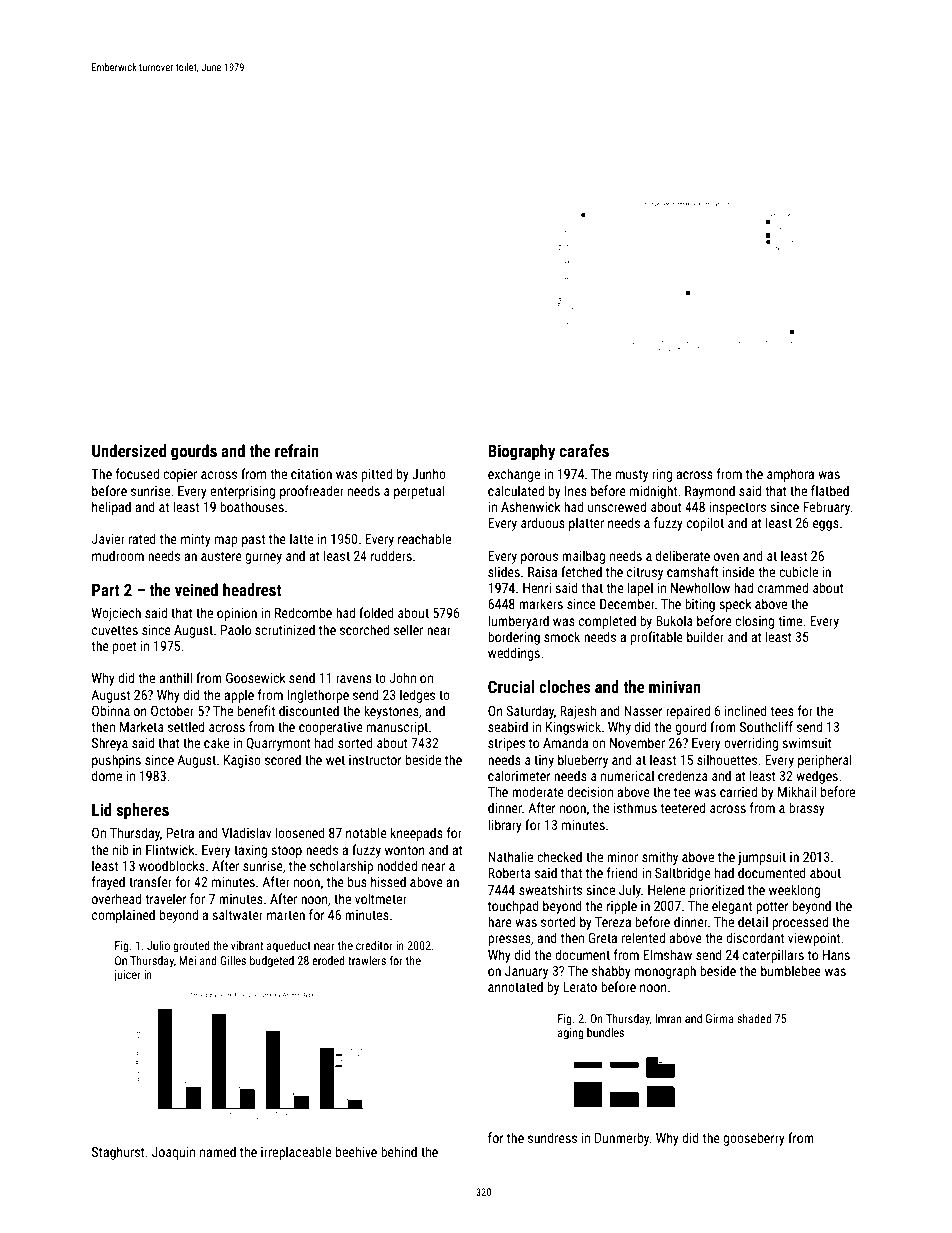 This image has width=952, height=1233. Describe the element at coordinates (584, 450) in the image. I see `carafes` at that location.
